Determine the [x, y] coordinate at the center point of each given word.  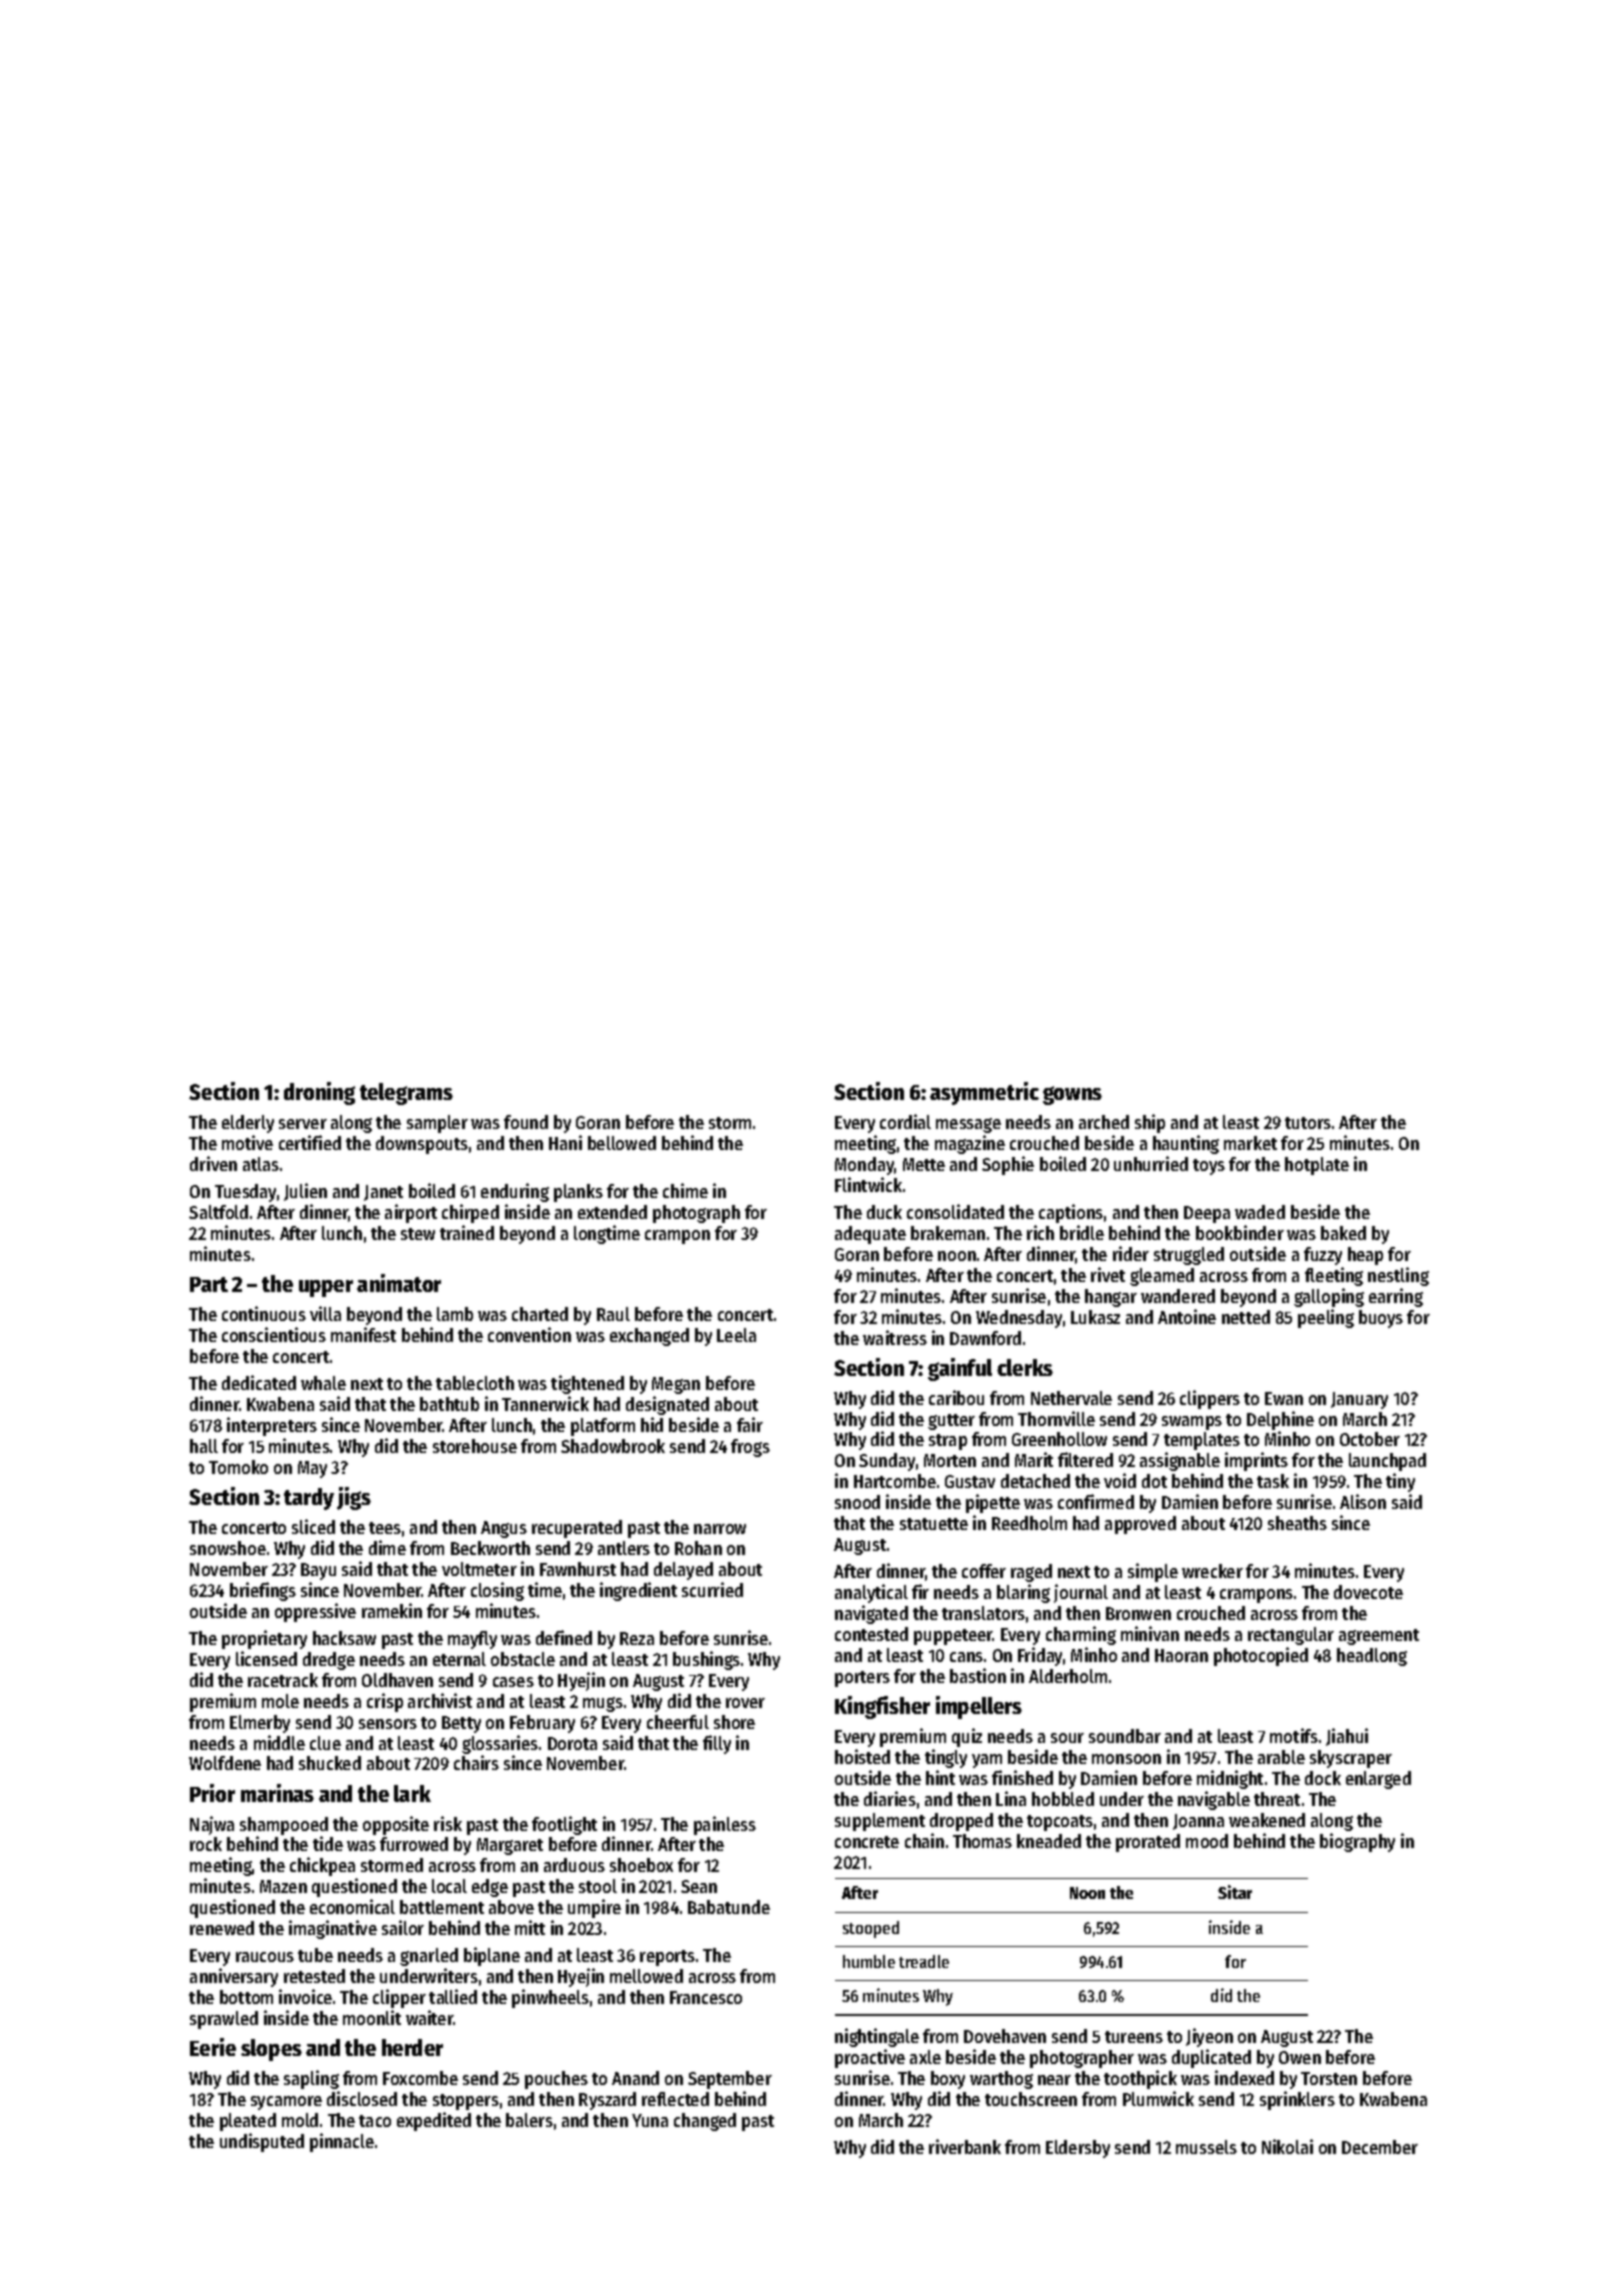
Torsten [1329, 2078]
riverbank [965, 2146]
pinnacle [342, 2142]
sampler [437, 1124]
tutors [1308, 1123]
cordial [905, 1121]
